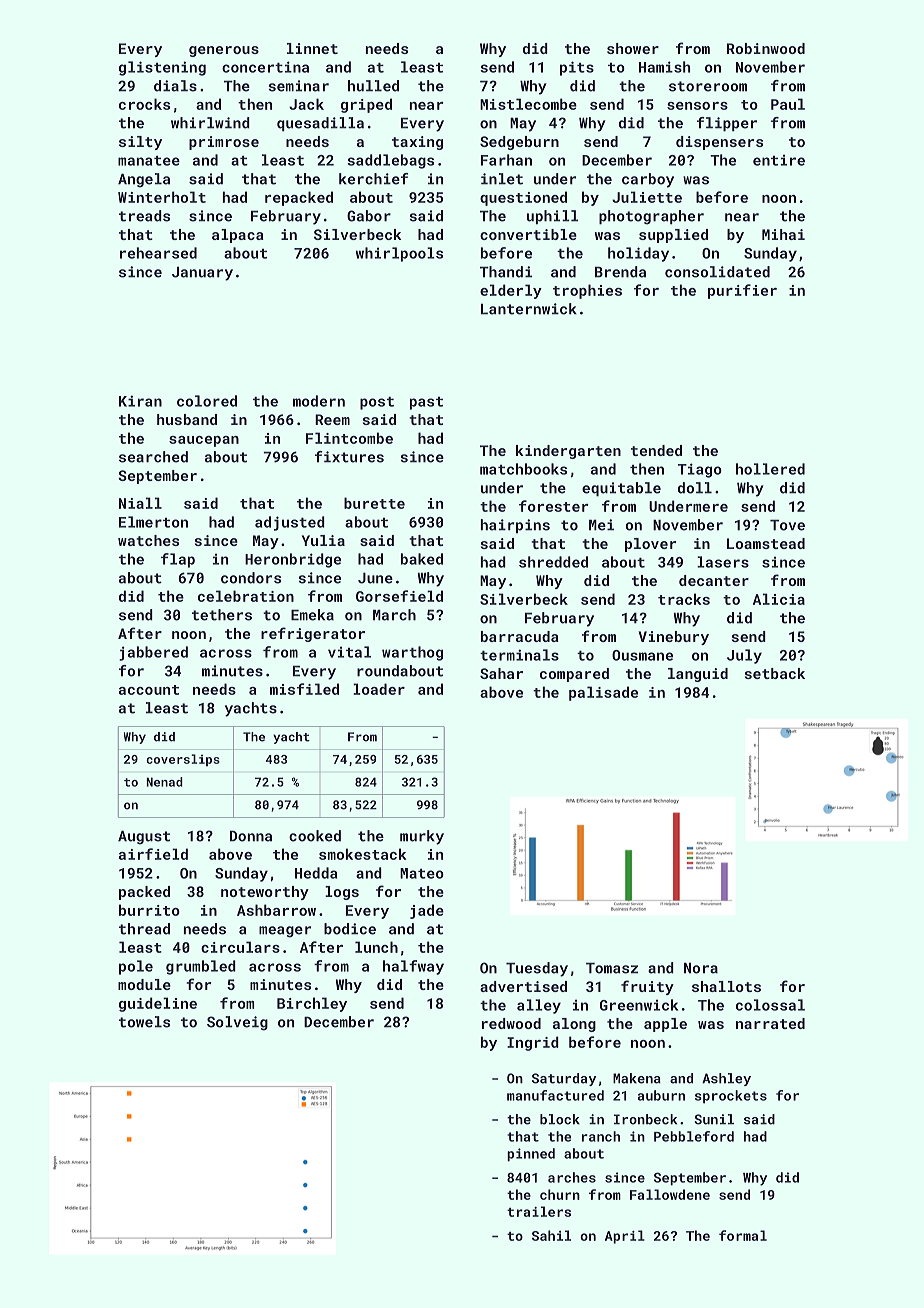 The width and height of the document is (924, 1308). Describe the element at coordinates (201, 967) in the document. I see `grumbled` at that location.
